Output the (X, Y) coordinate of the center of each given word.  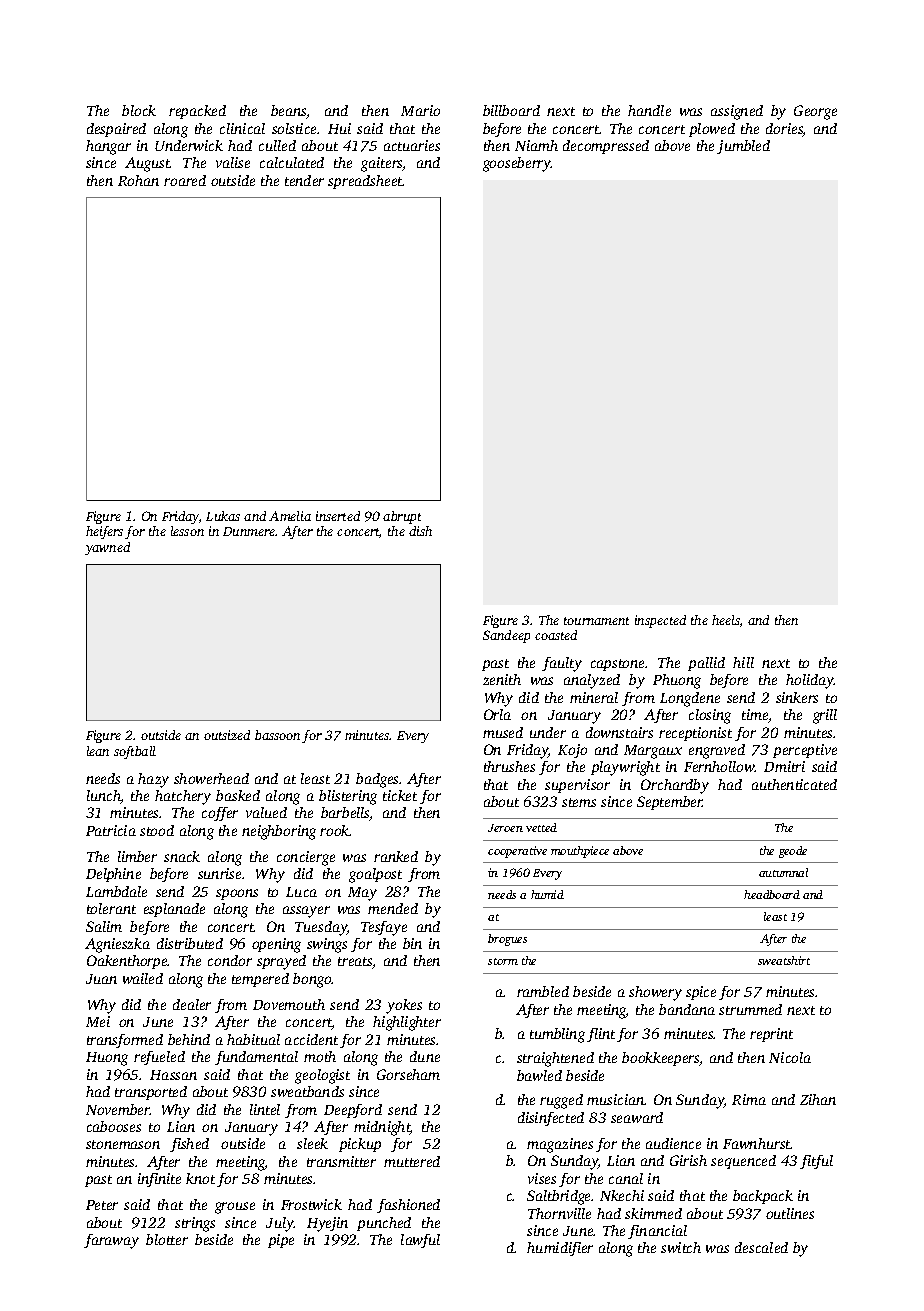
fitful (816, 1162)
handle (649, 110)
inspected (660, 621)
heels (726, 620)
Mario (420, 110)
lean (98, 751)
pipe (281, 1241)
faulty (562, 664)
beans (289, 112)
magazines (560, 1145)
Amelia (290, 516)
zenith (502, 679)
